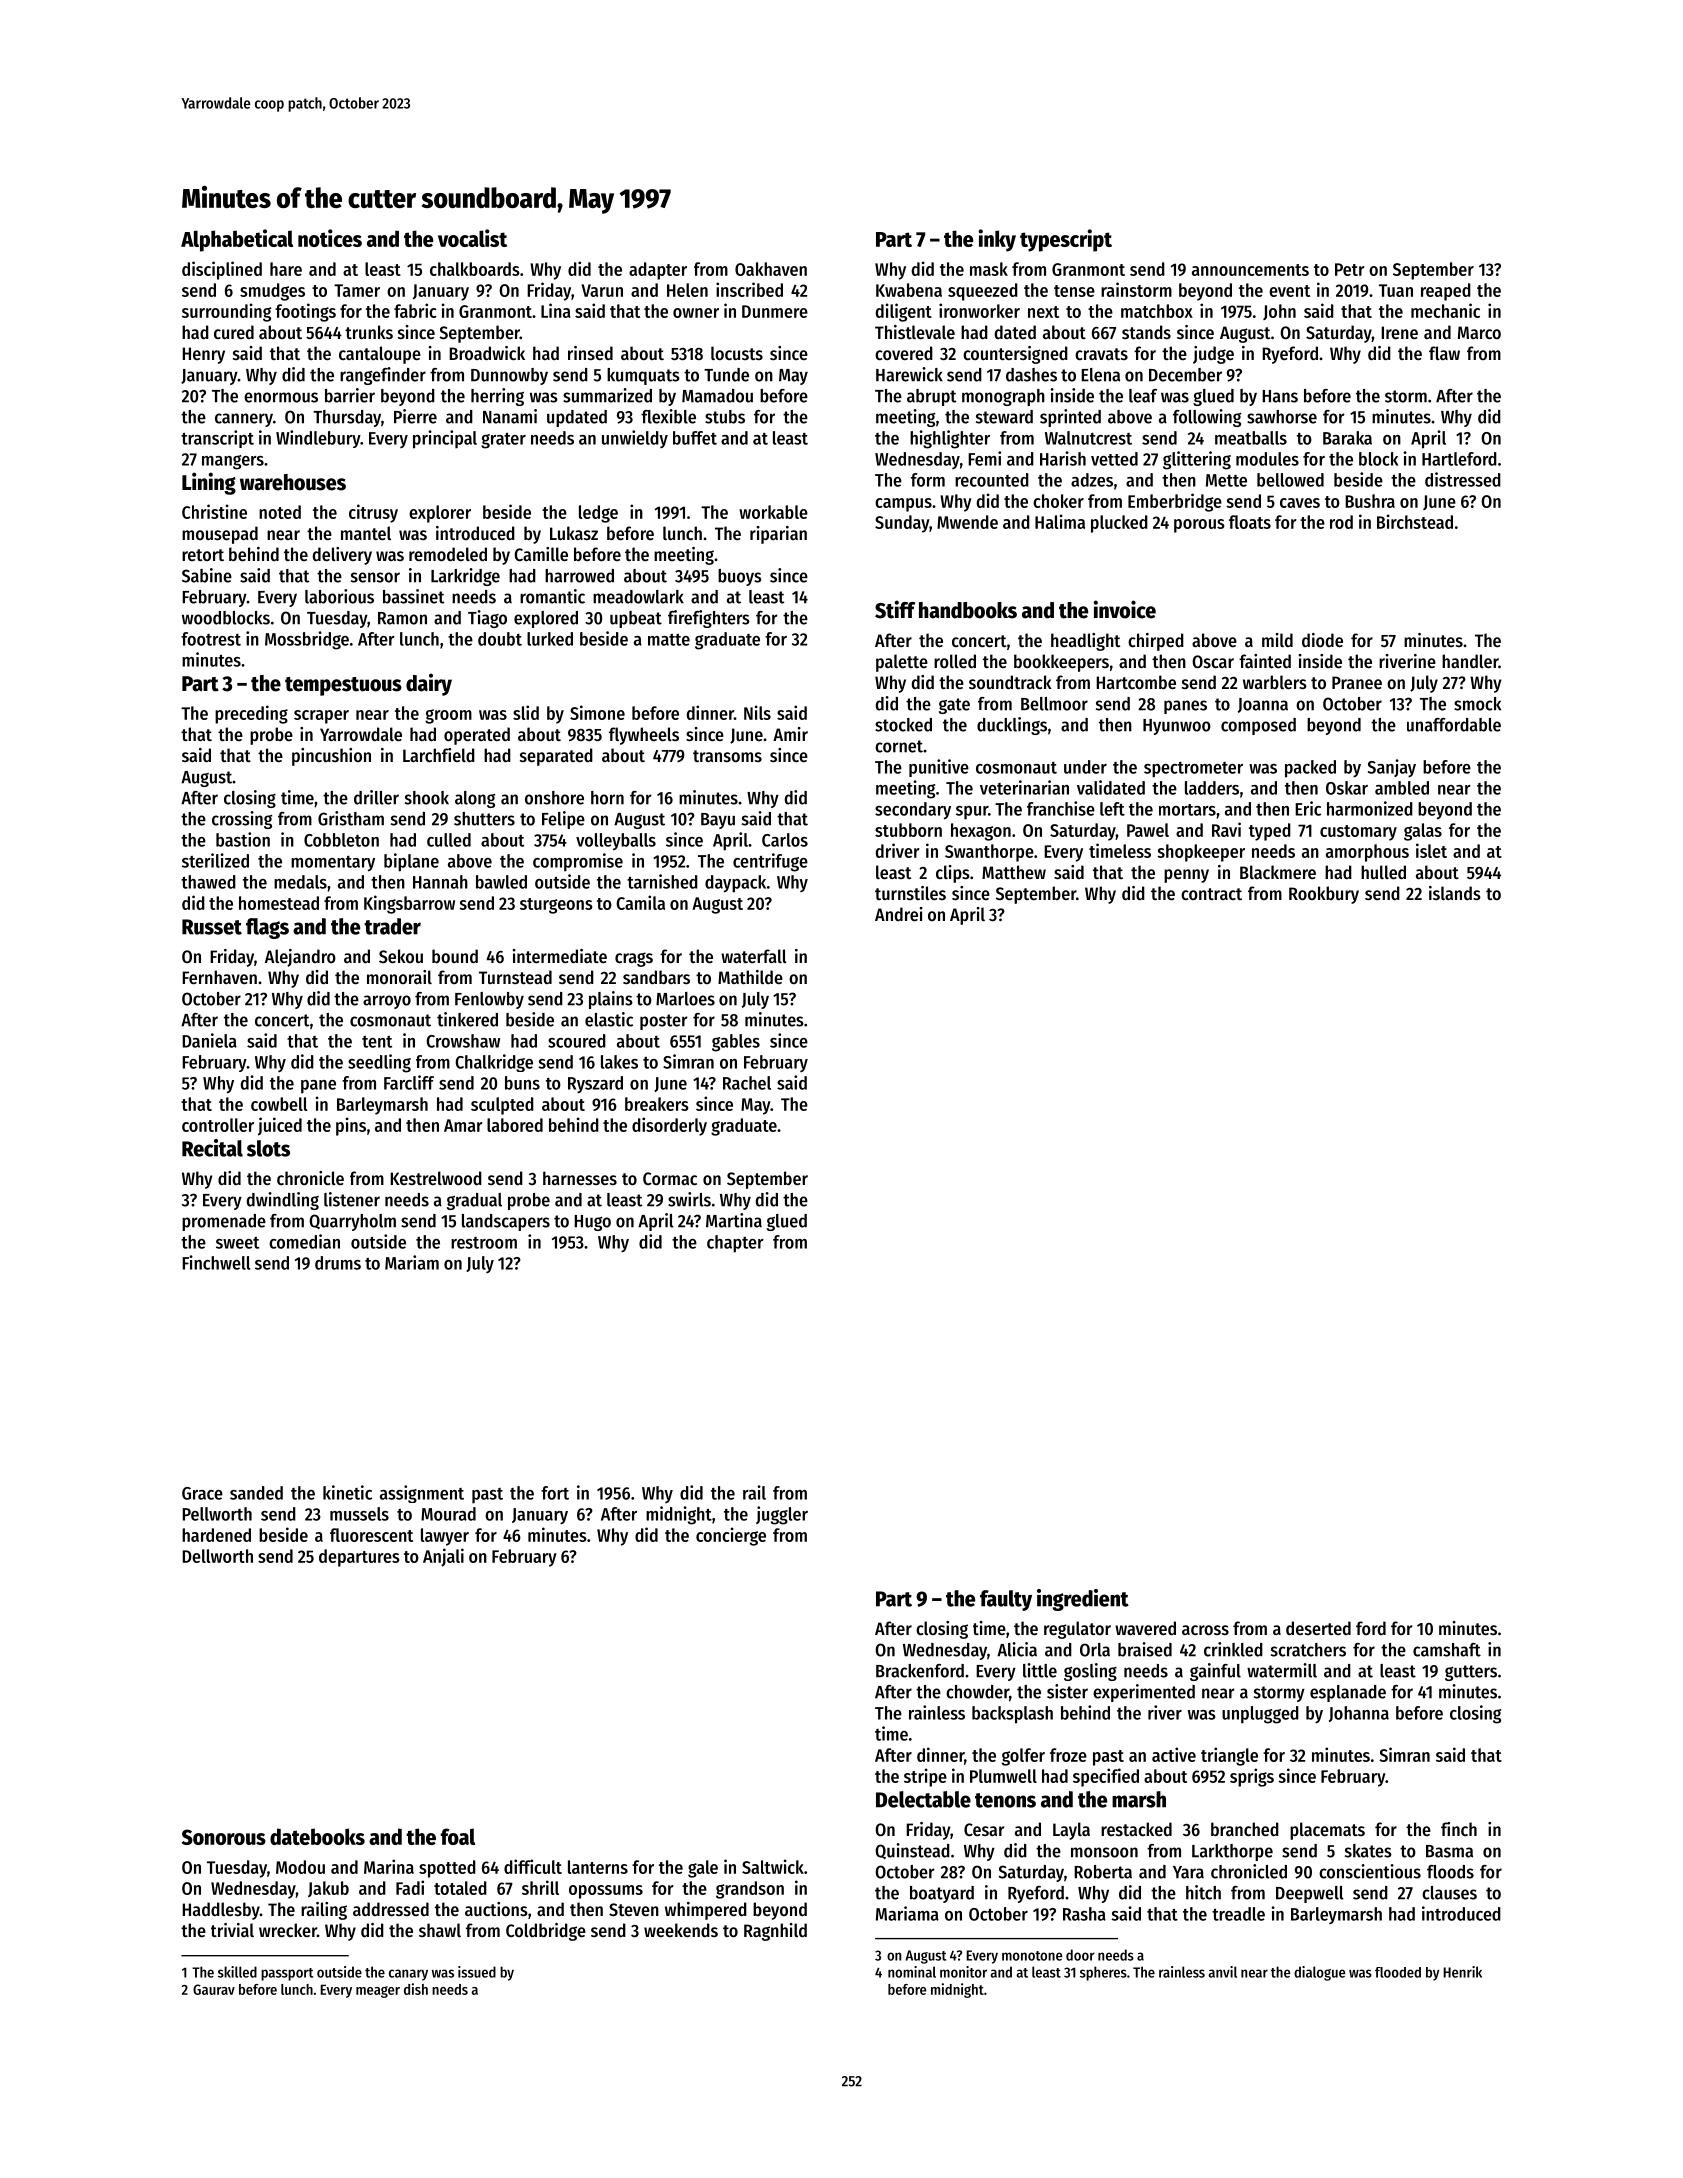  I want to click on fabric, so click(415, 310).
